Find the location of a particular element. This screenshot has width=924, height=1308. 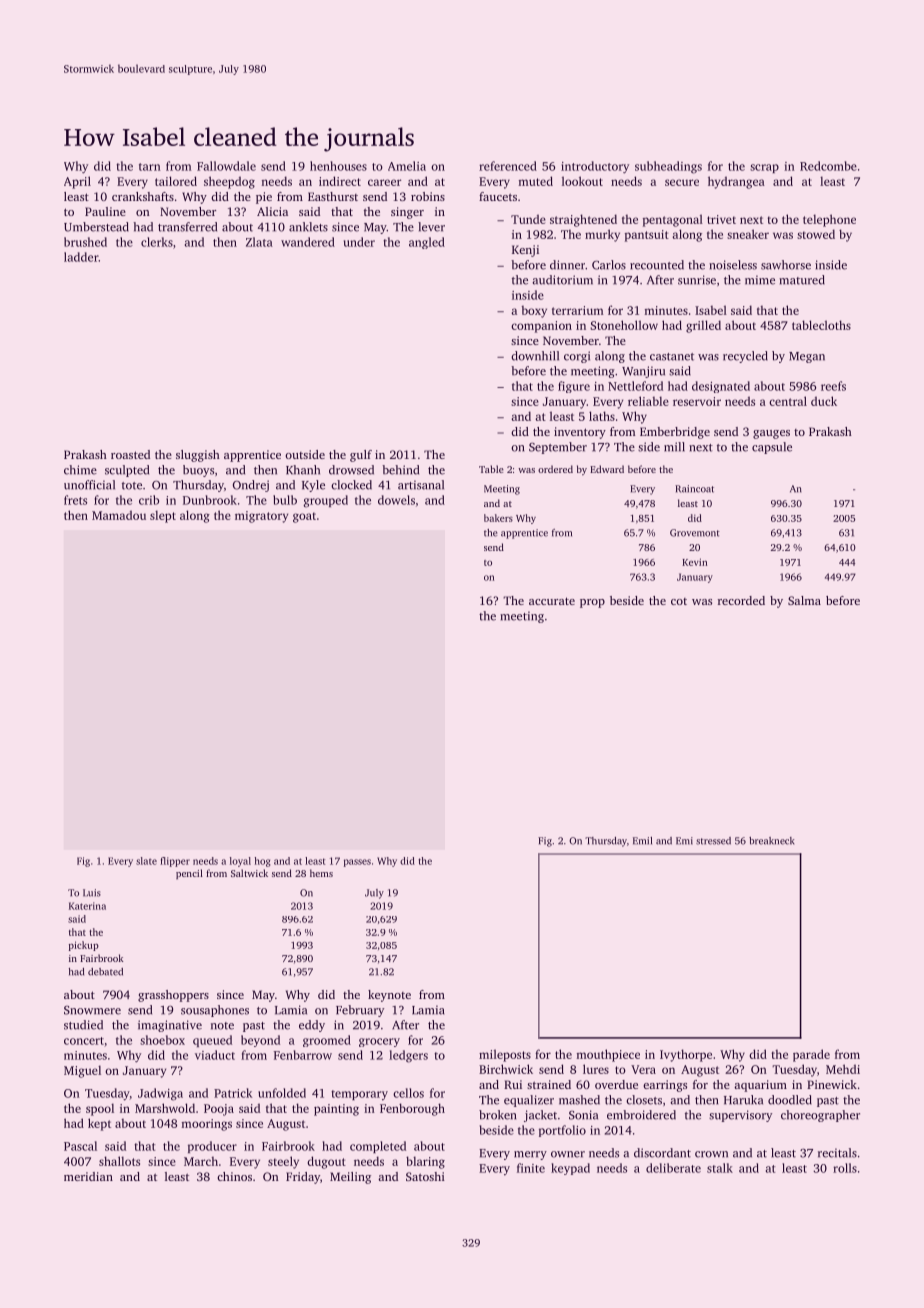

migratory is located at coordinates (261, 517).
